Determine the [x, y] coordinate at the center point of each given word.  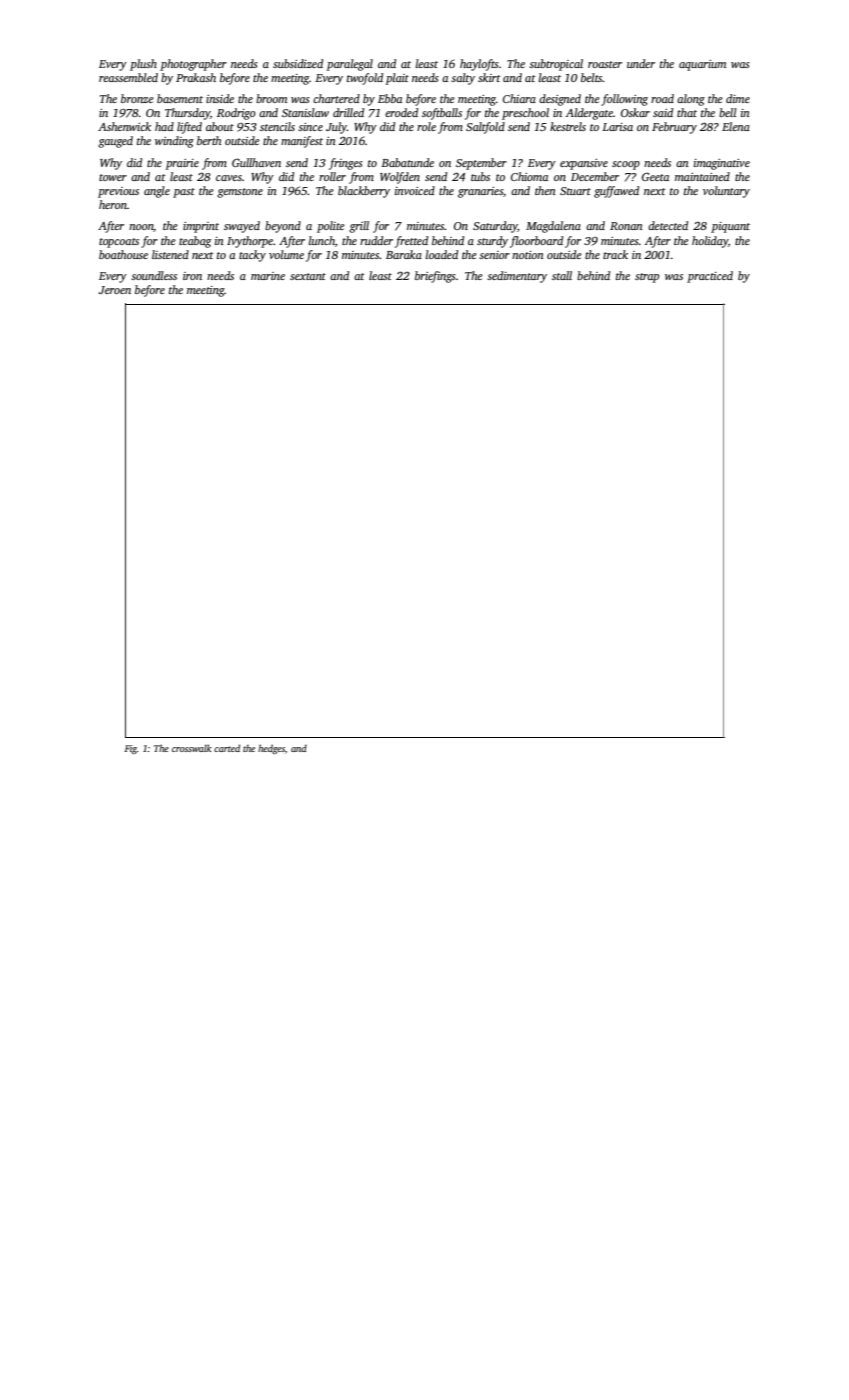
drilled [348, 112]
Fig [130, 749]
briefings [435, 277]
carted [227, 748]
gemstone [240, 193]
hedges [271, 749]
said [663, 112]
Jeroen [115, 290]
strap [647, 278]
